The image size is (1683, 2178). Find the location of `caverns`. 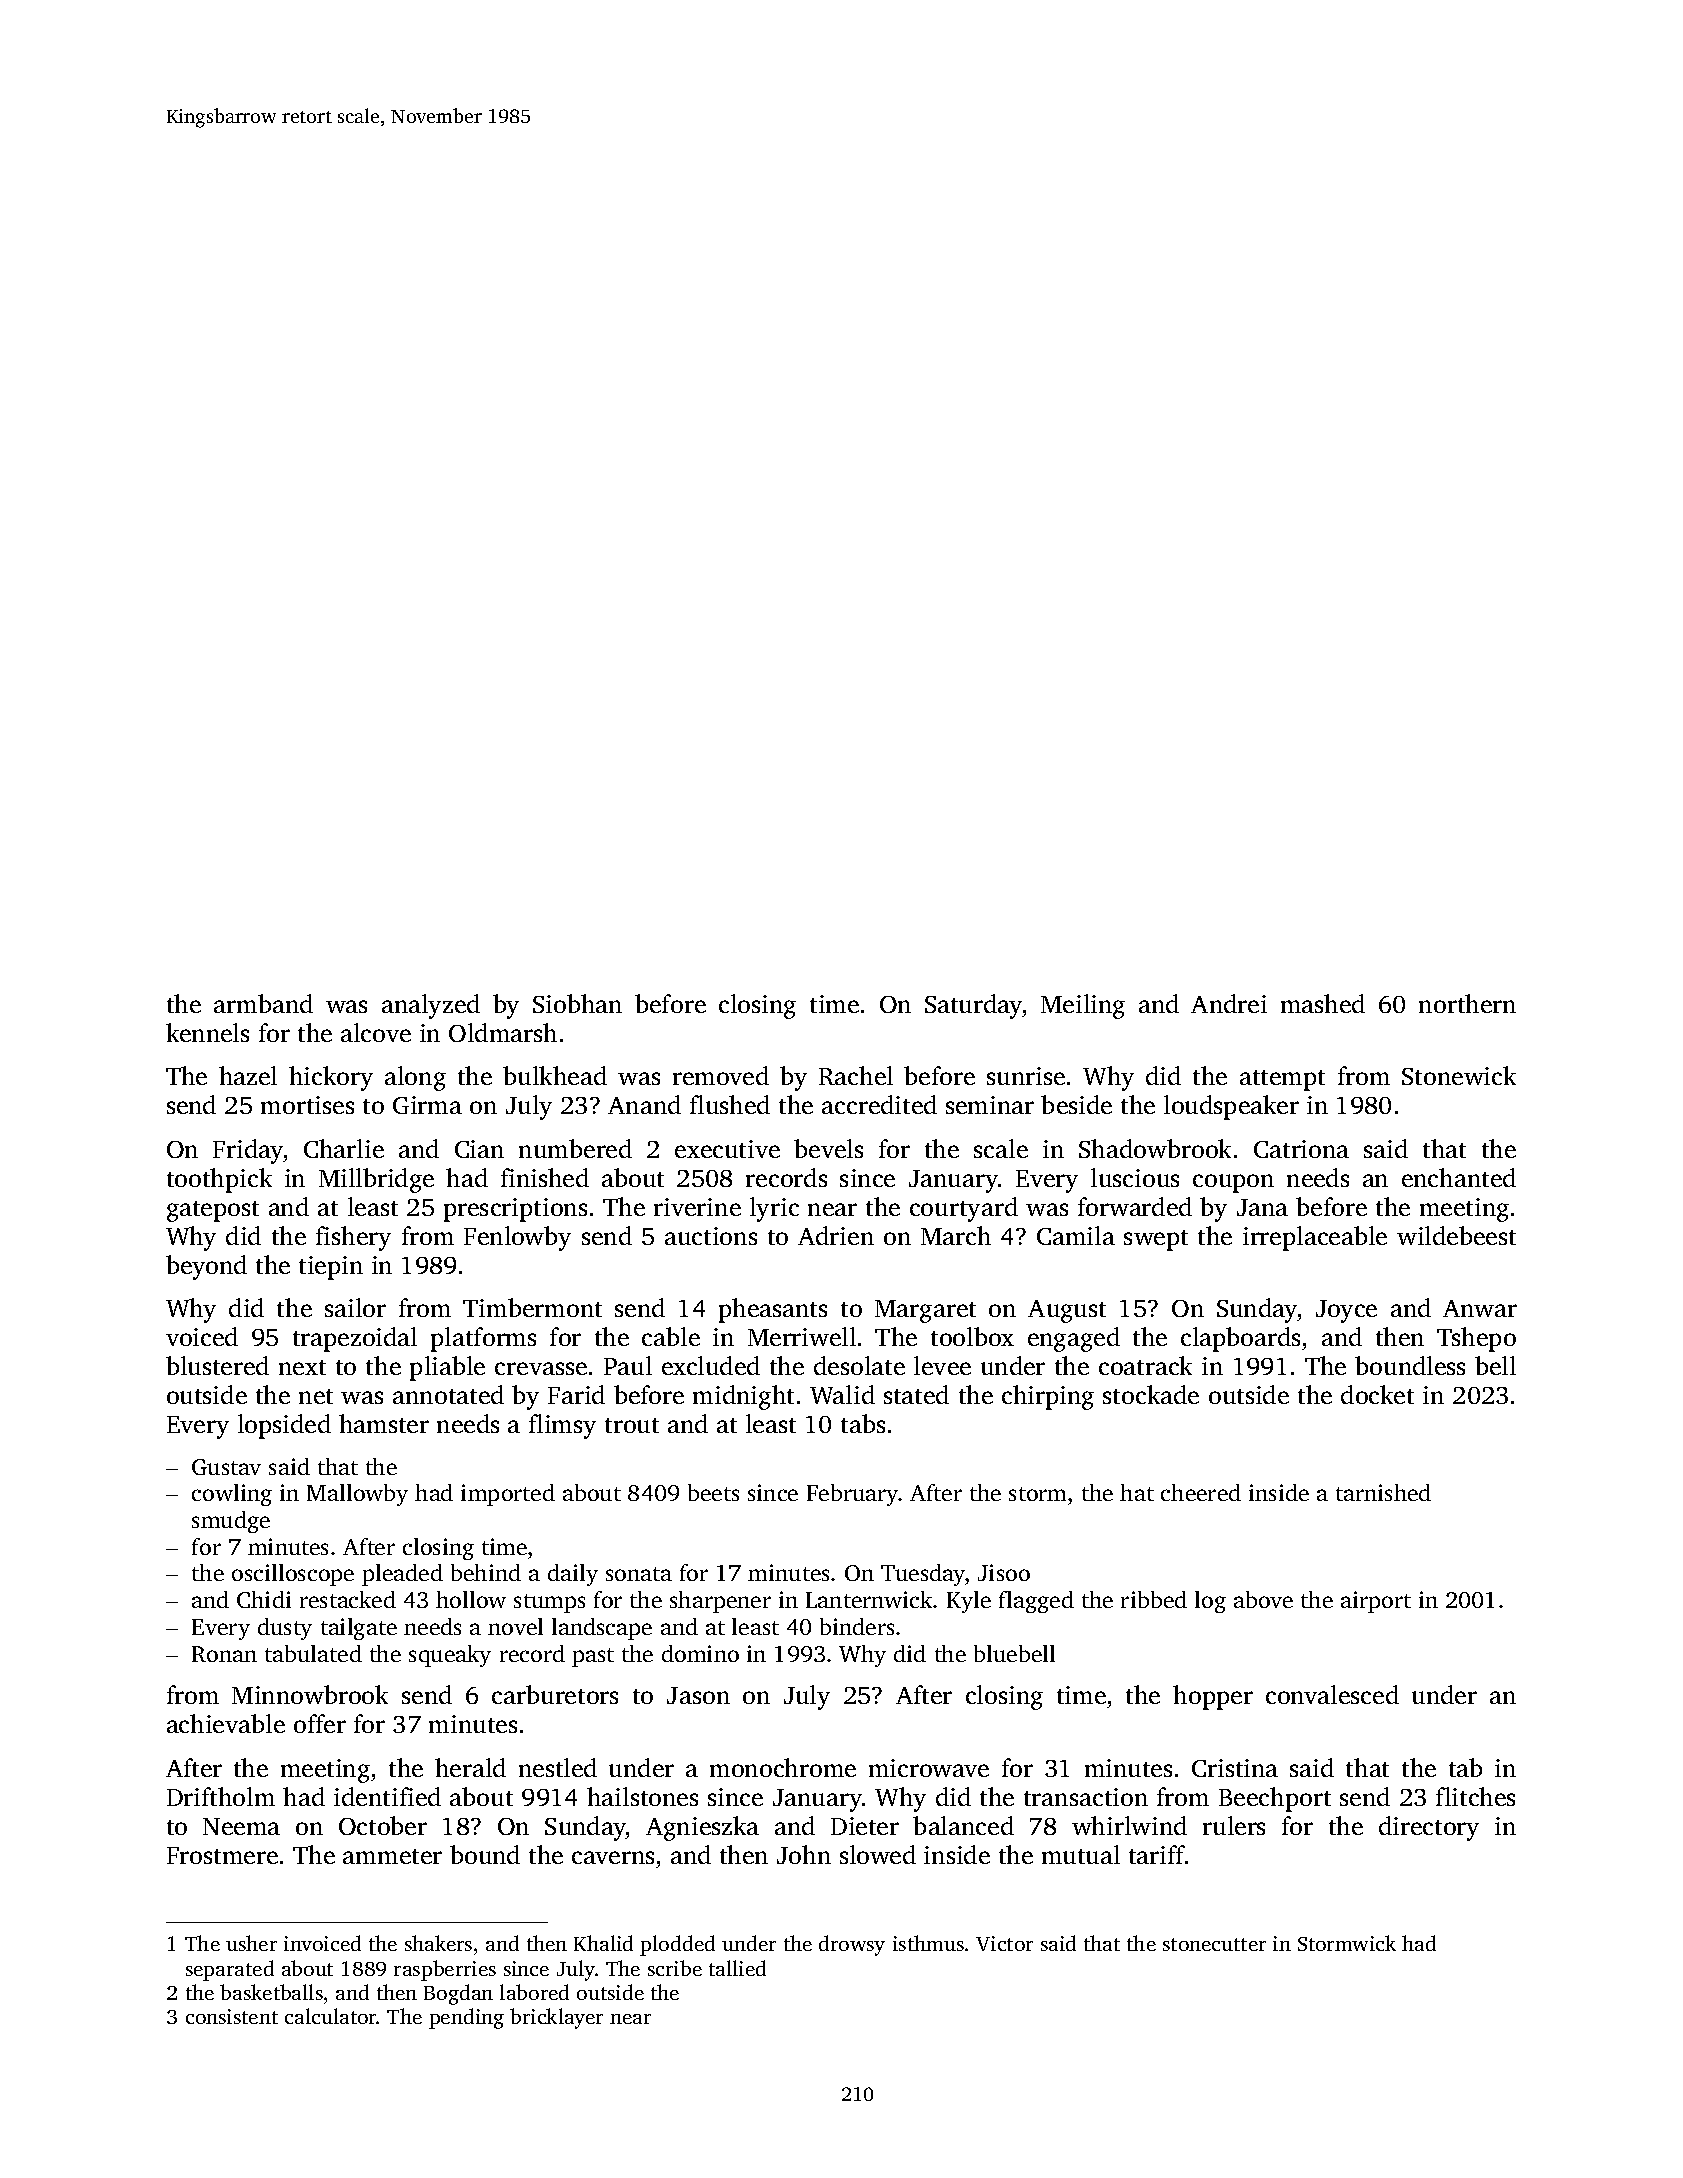

caverns is located at coordinates (613, 1857).
